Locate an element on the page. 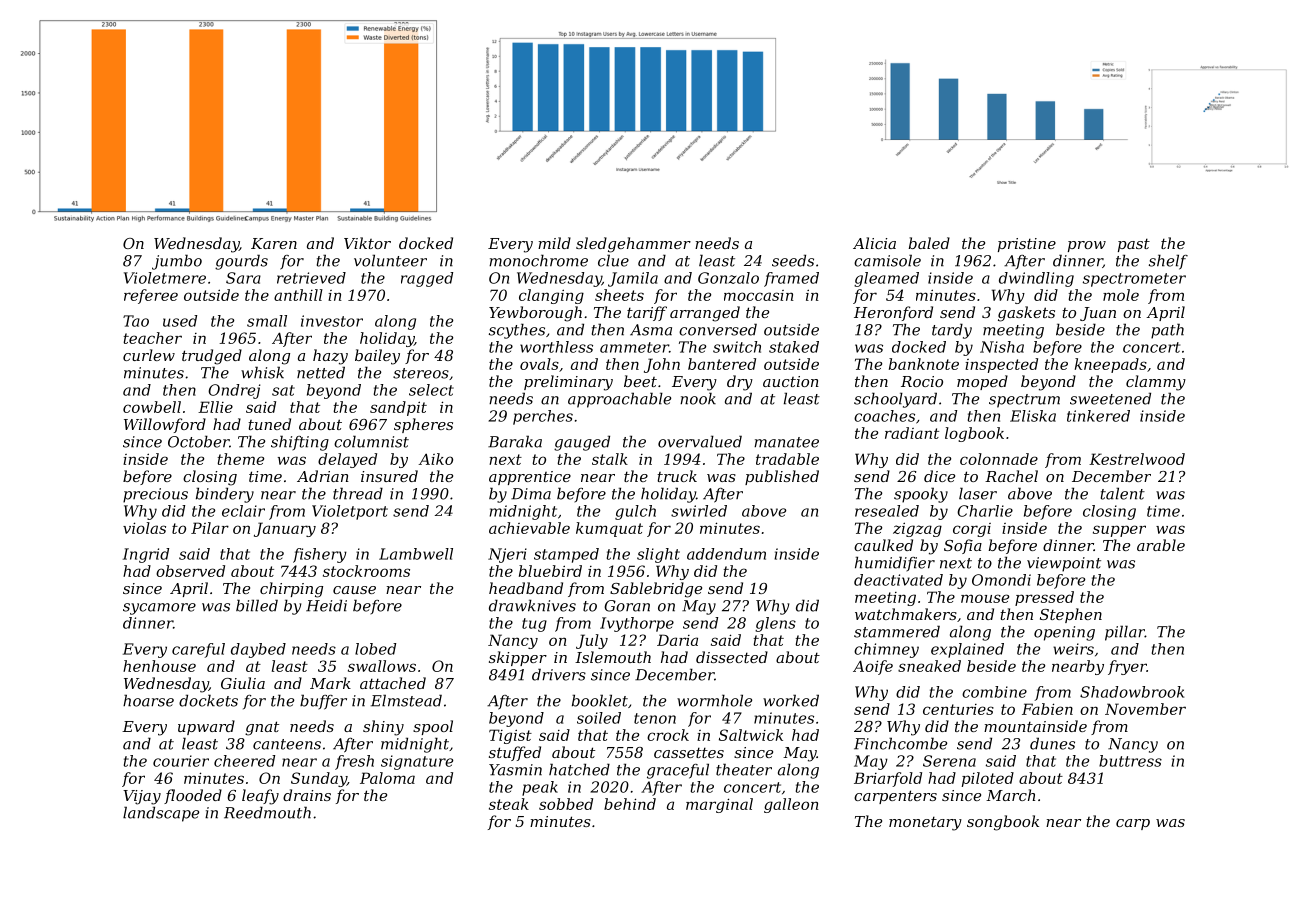 Image resolution: width=1308 pixels, height=924 pixels. shelf is located at coordinates (1168, 262).
